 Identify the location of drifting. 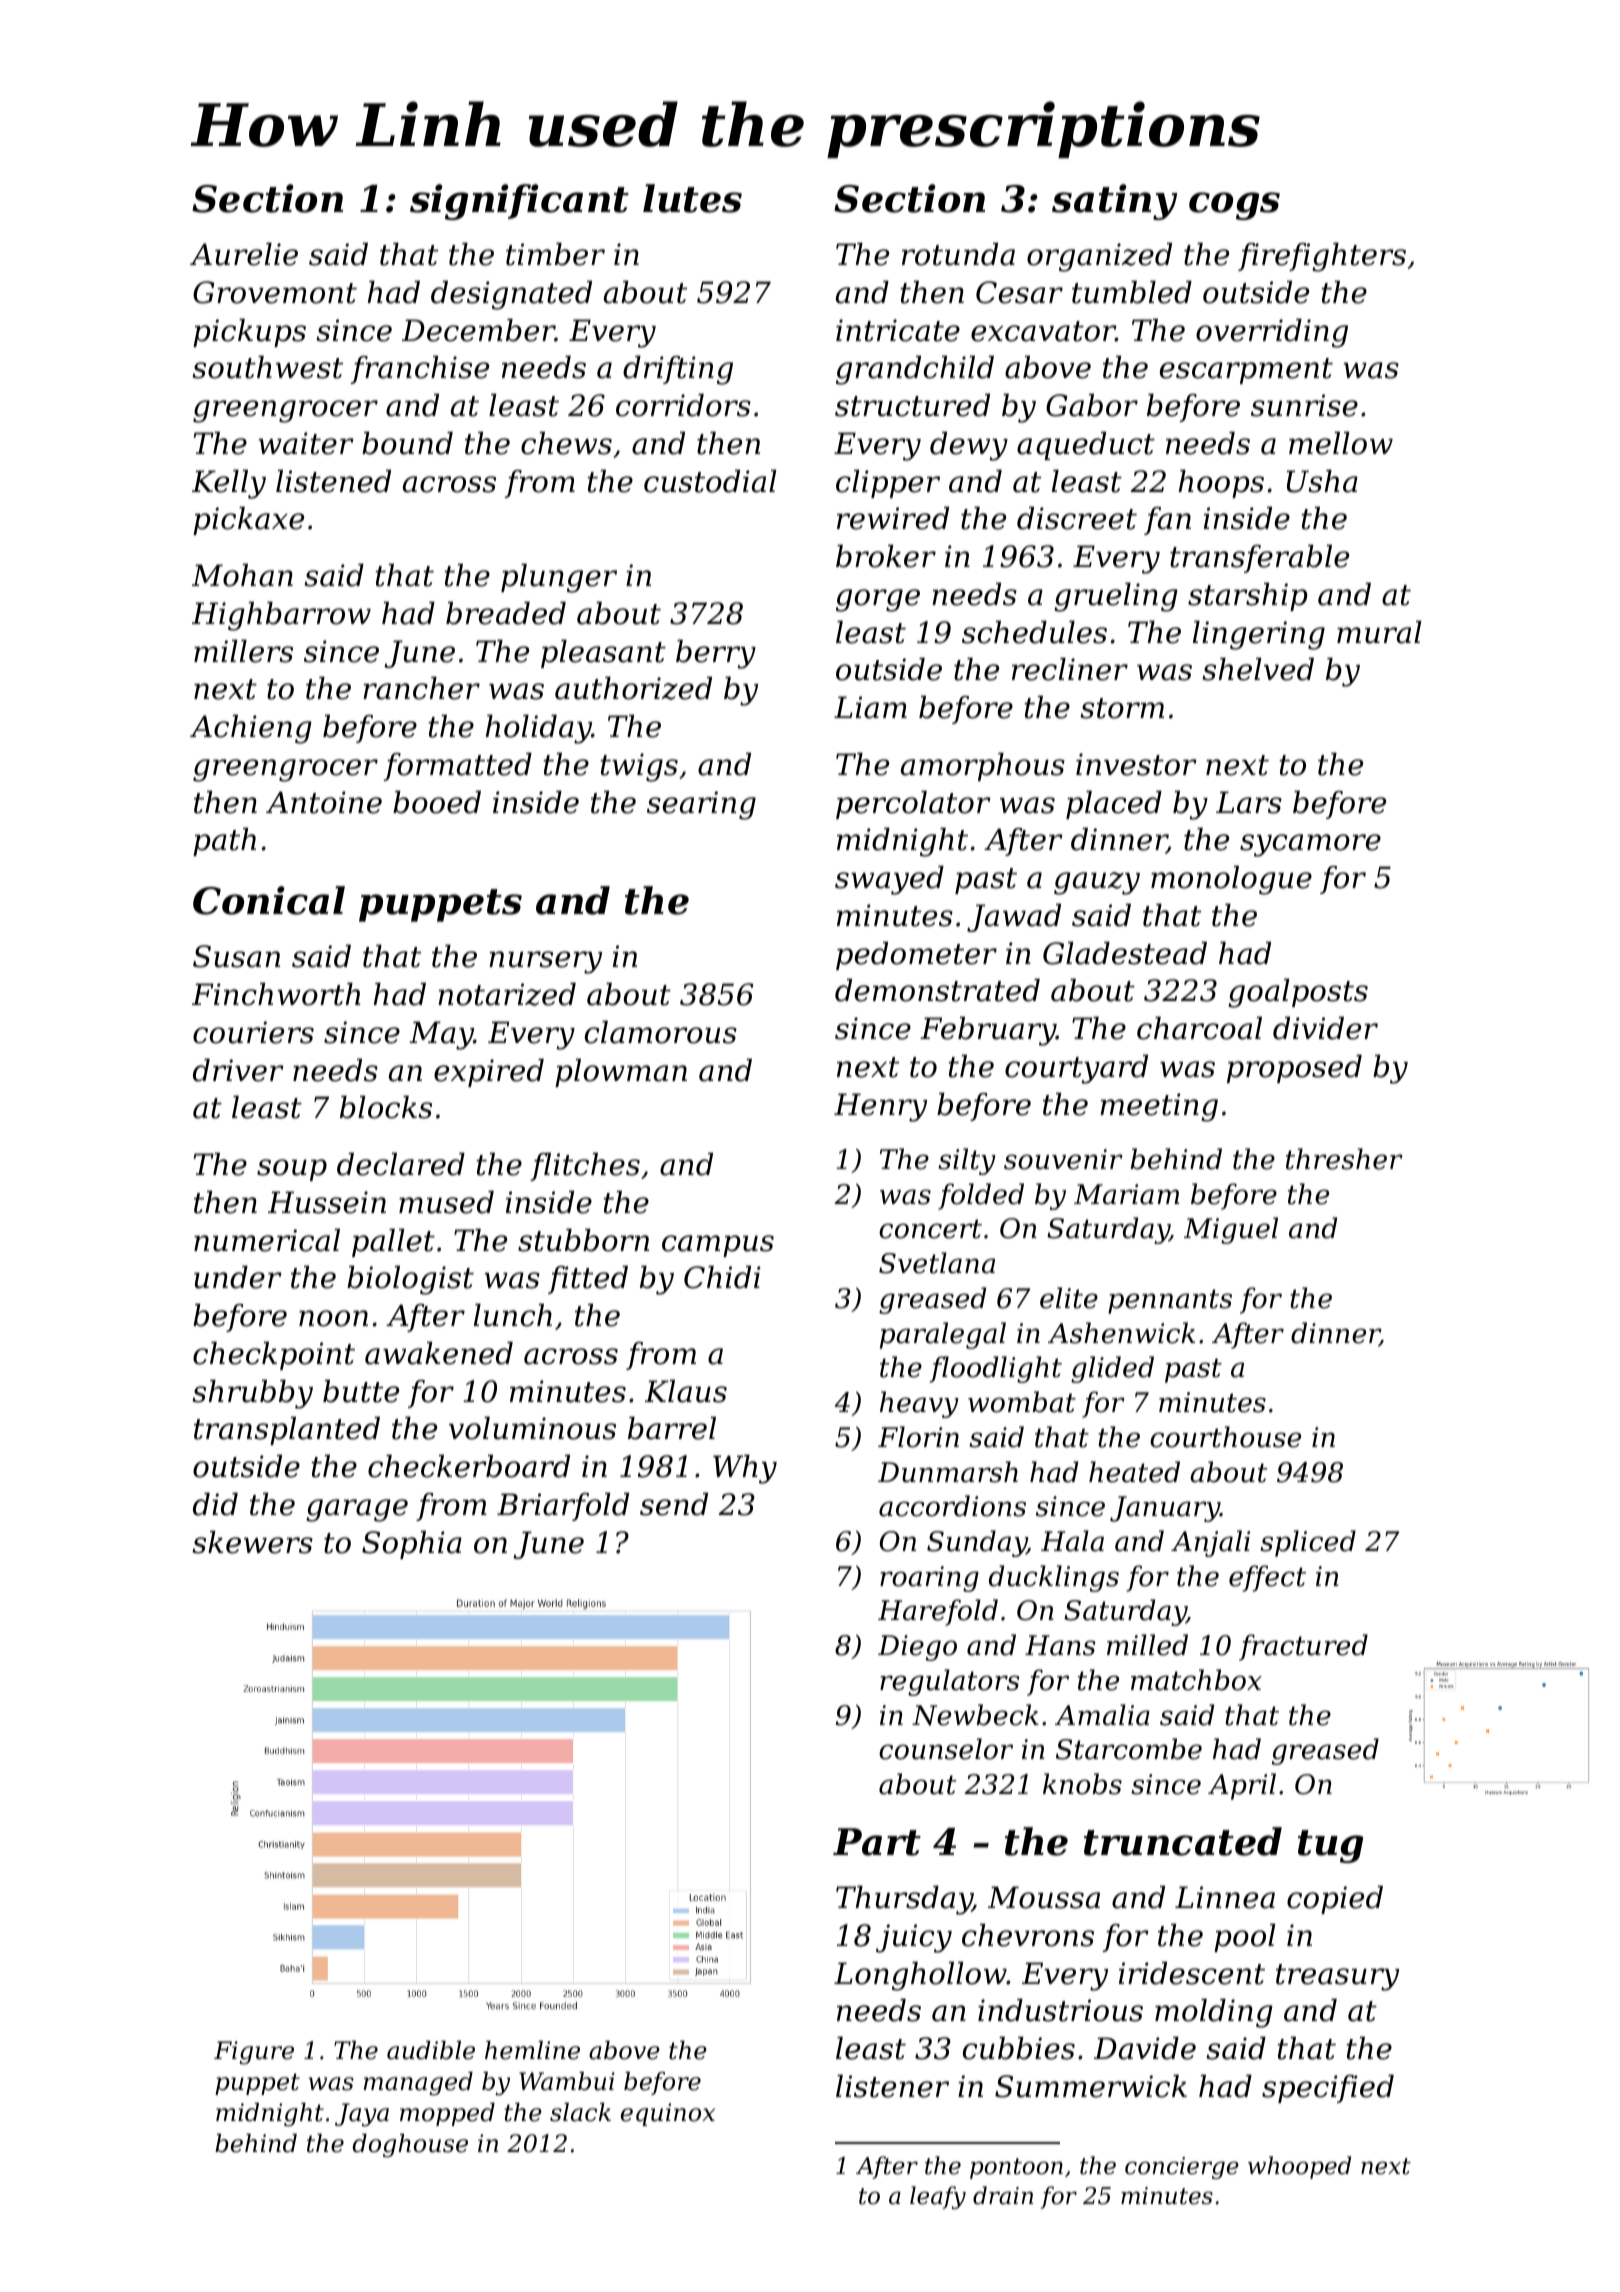
(678, 370).
